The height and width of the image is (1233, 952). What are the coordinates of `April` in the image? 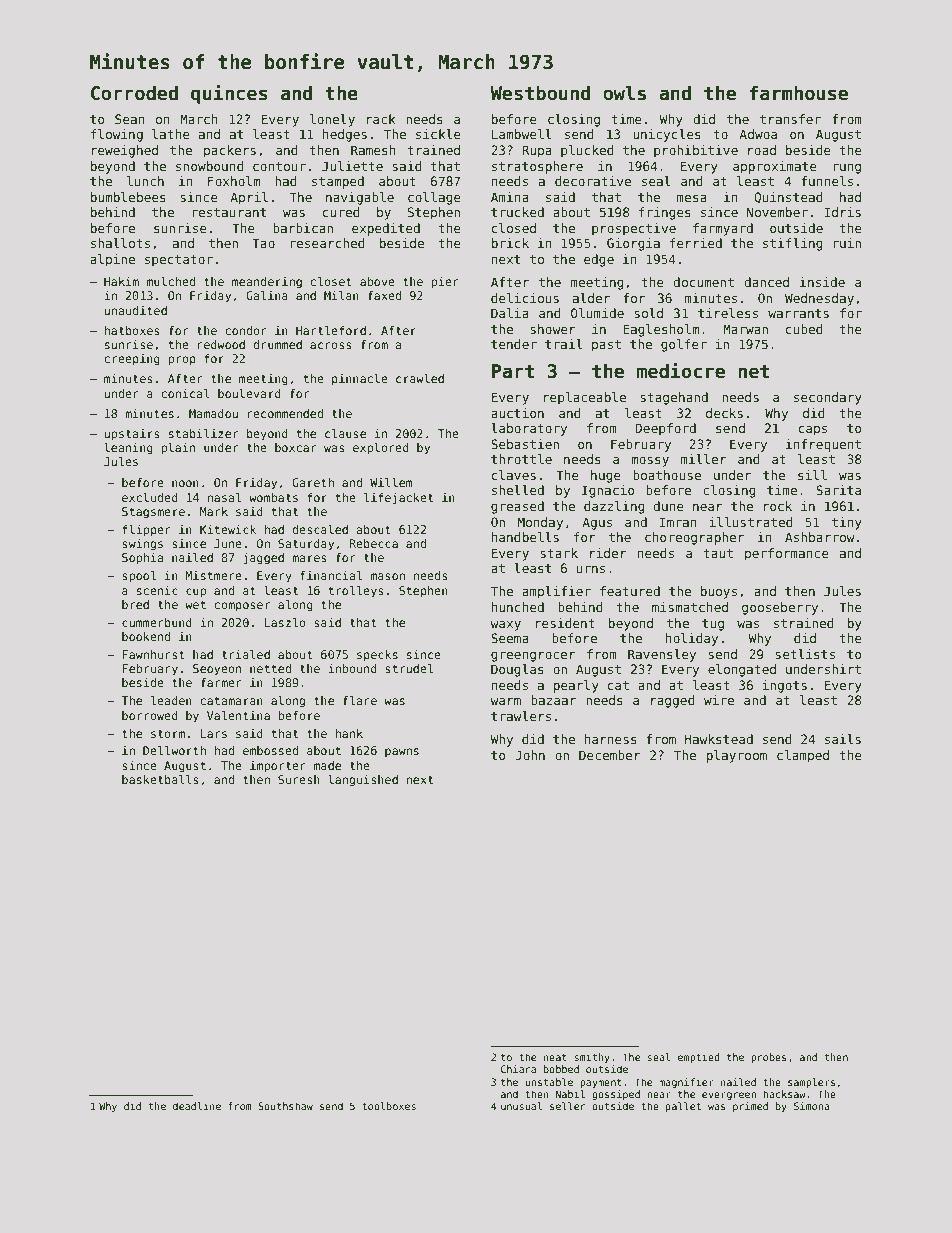 It's located at (249, 198).
